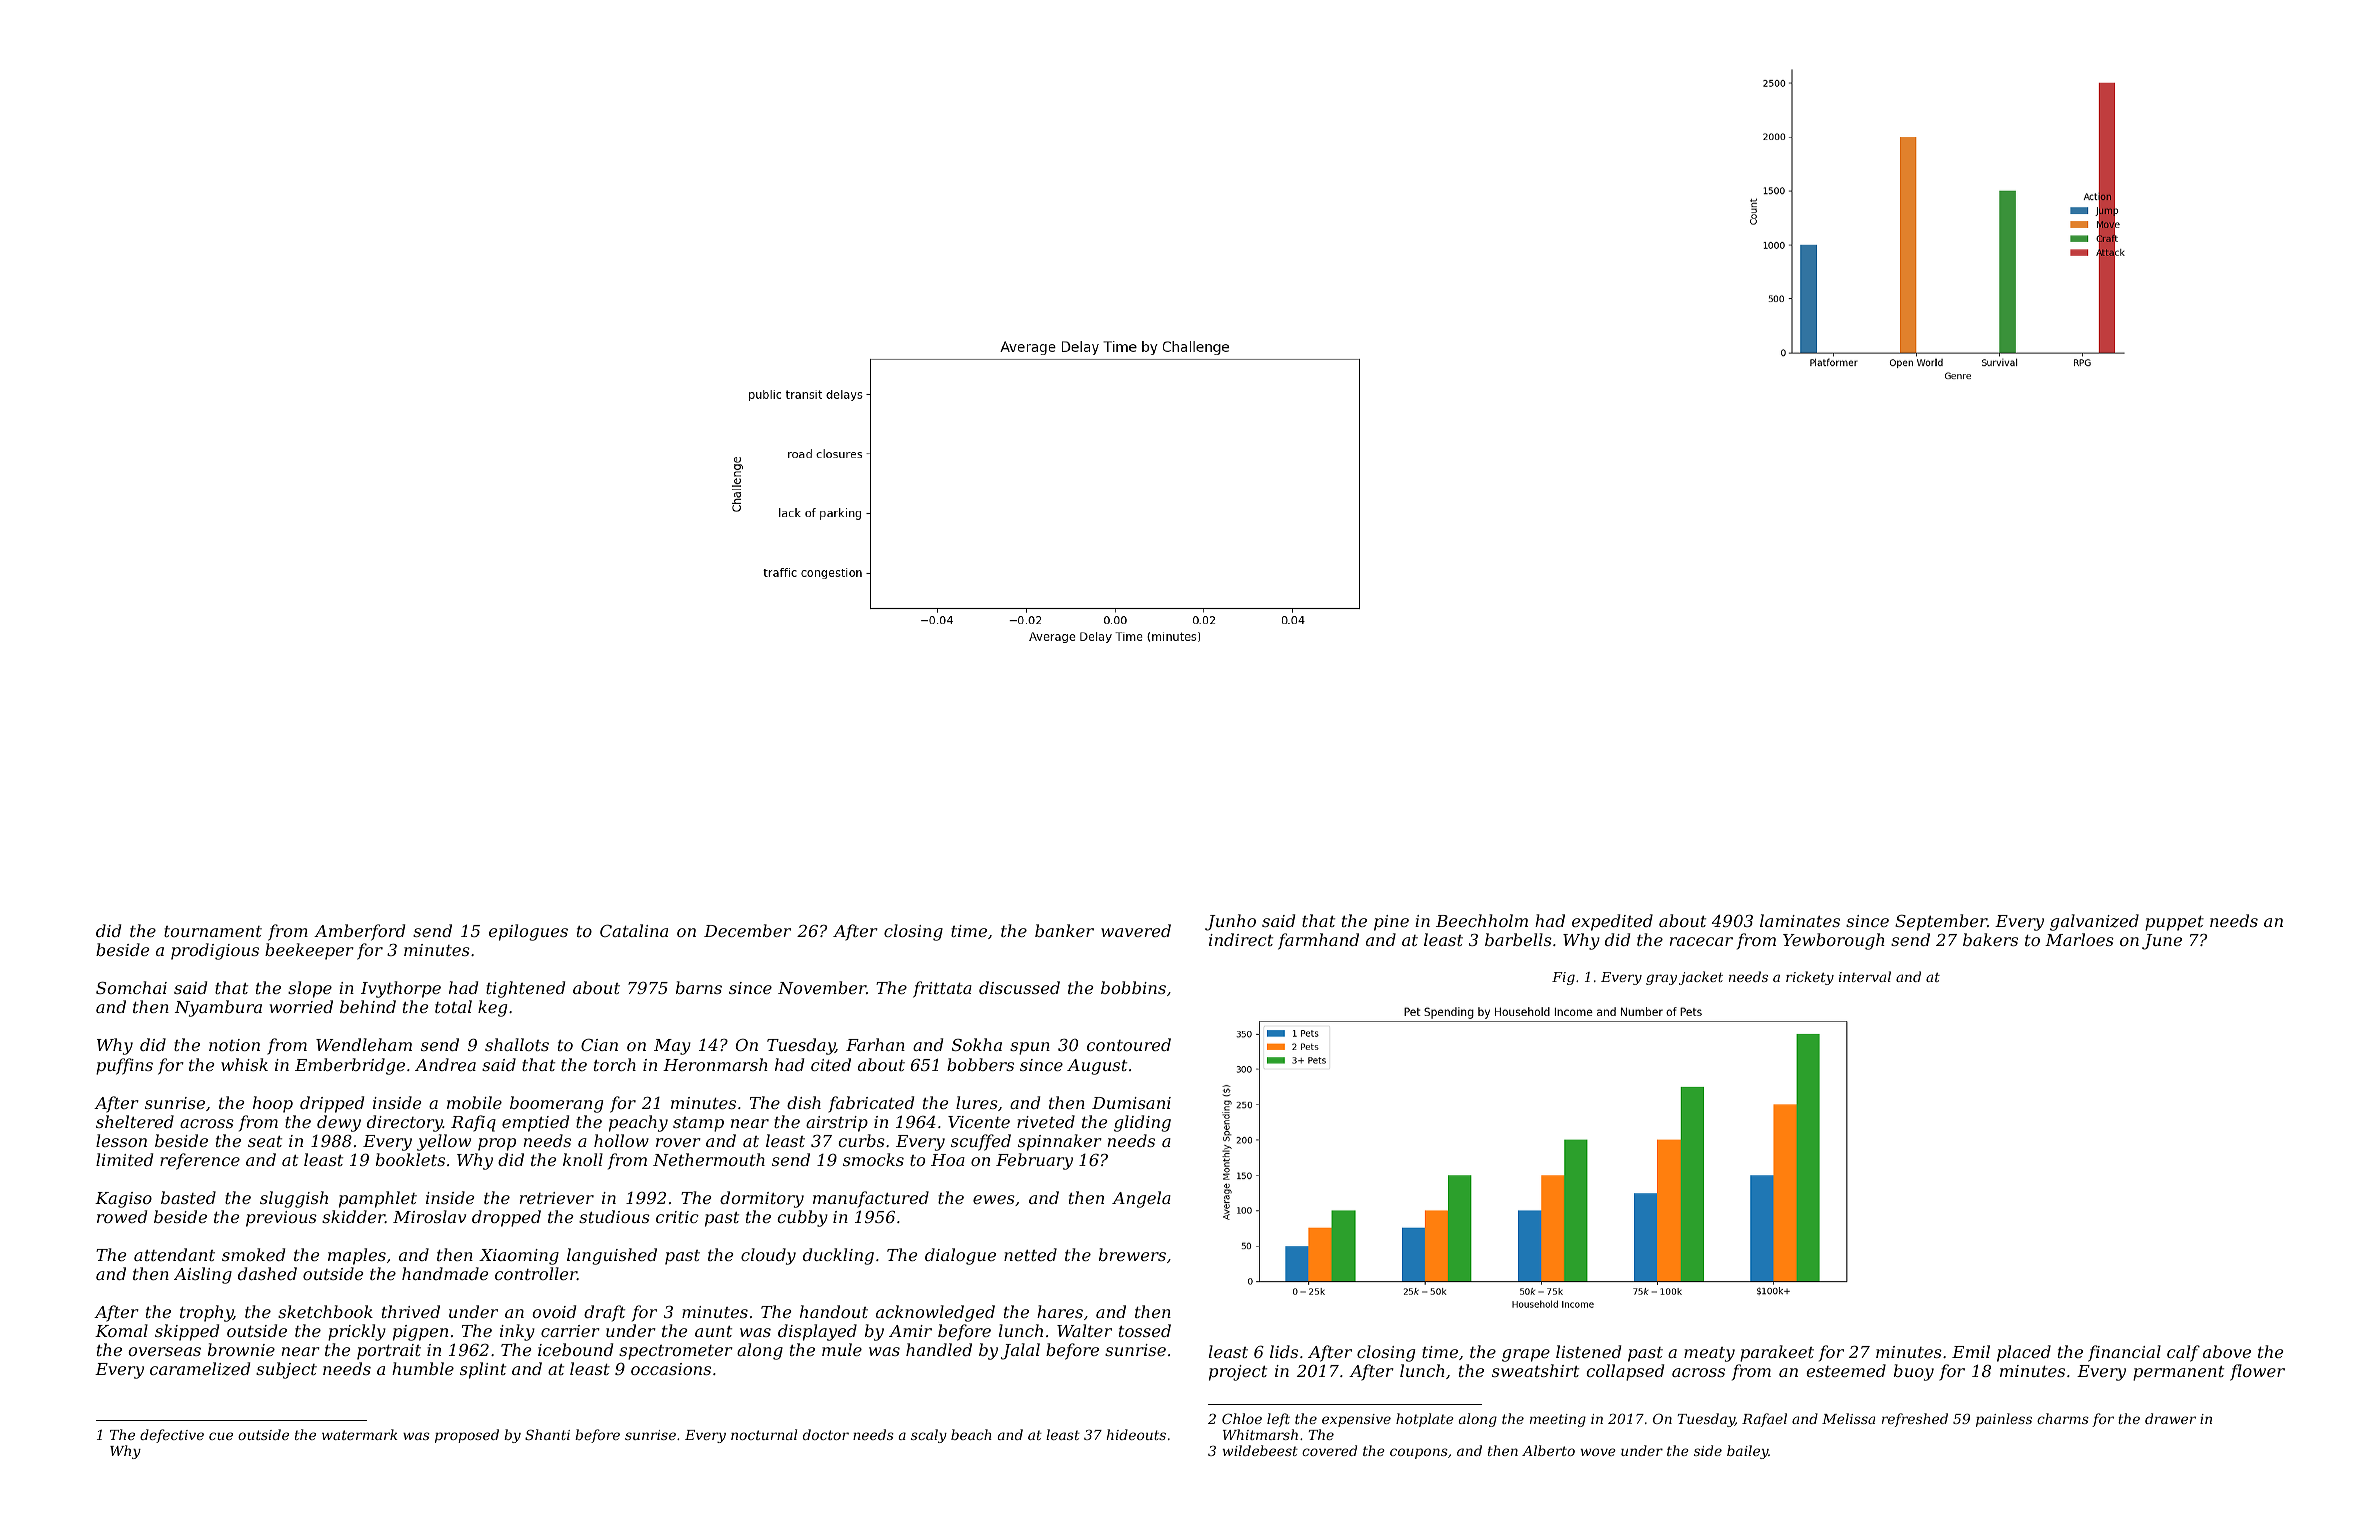  What do you see at coordinates (634, 930) in the screenshot?
I see `Catalina` at bounding box center [634, 930].
